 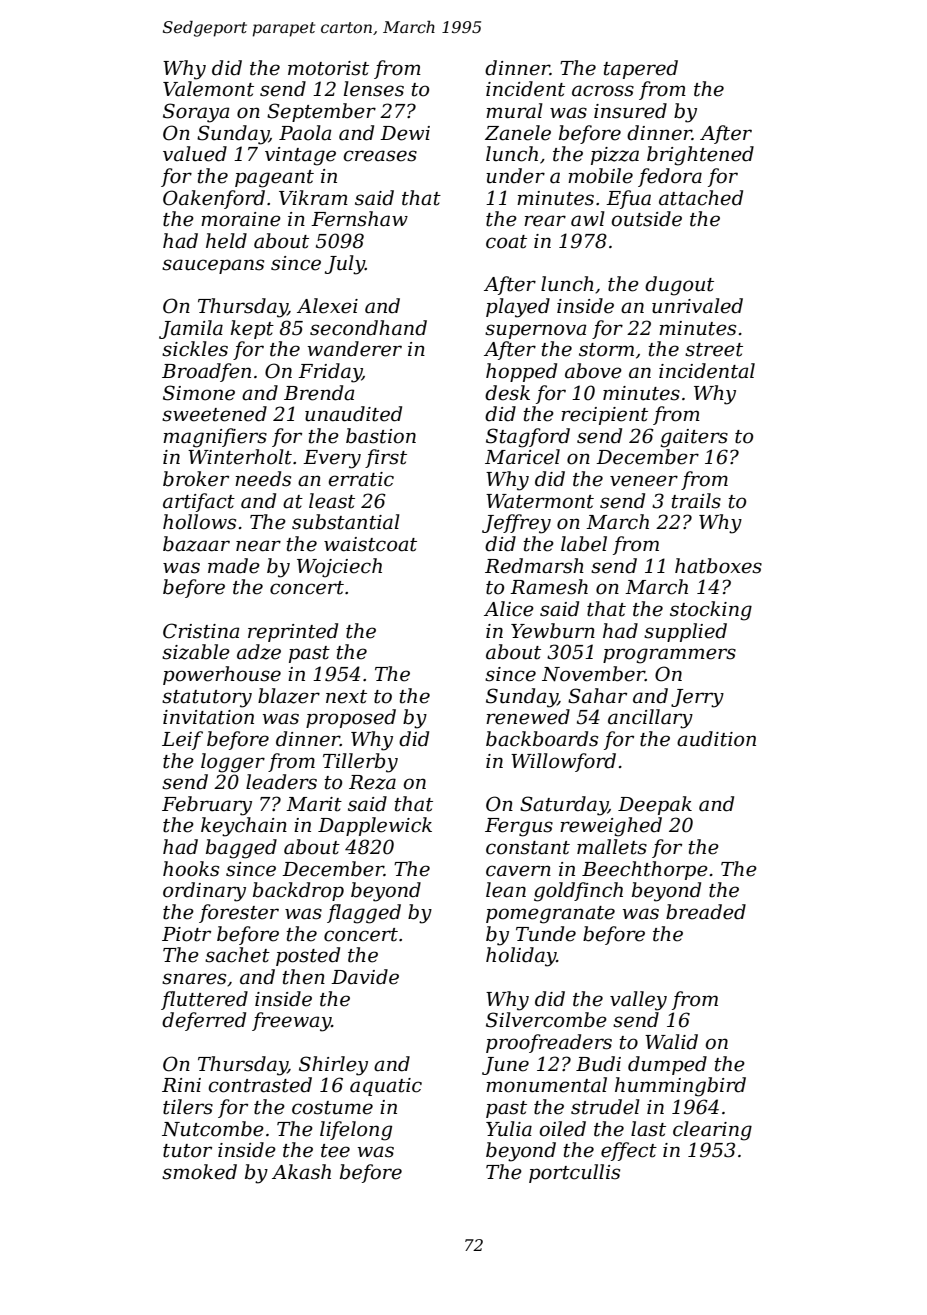 I want to click on Wojciech, so click(x=339, y=568).
